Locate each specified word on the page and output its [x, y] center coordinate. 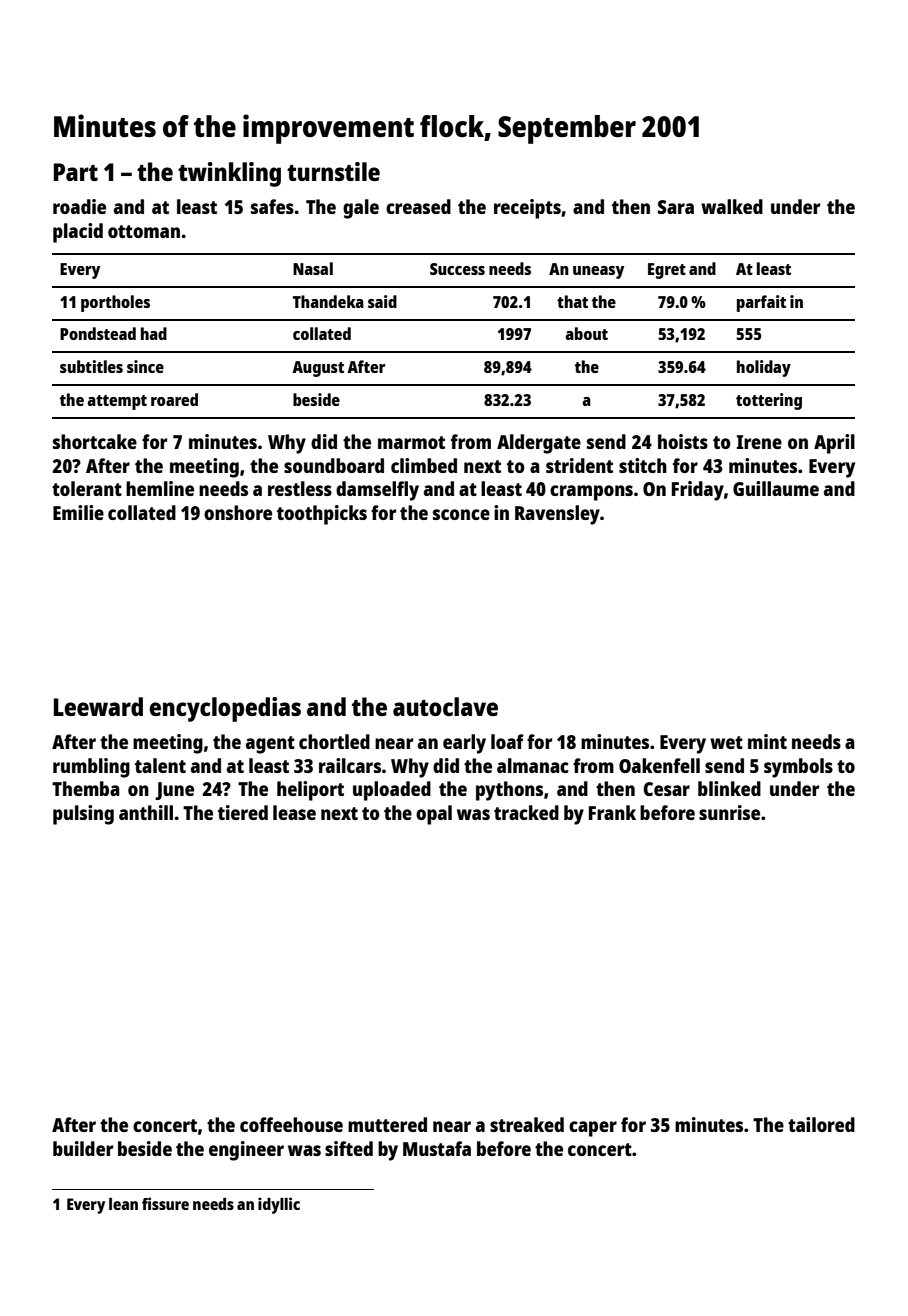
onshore [238, 512]
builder [83, 1148]
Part [76, 172]
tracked [526, 812]
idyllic [279, 1205]
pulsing [83, 815]
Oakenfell [659, 765]
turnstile [333, 171]
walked [732, 206]
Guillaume [776, 488]
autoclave [445, 706]
